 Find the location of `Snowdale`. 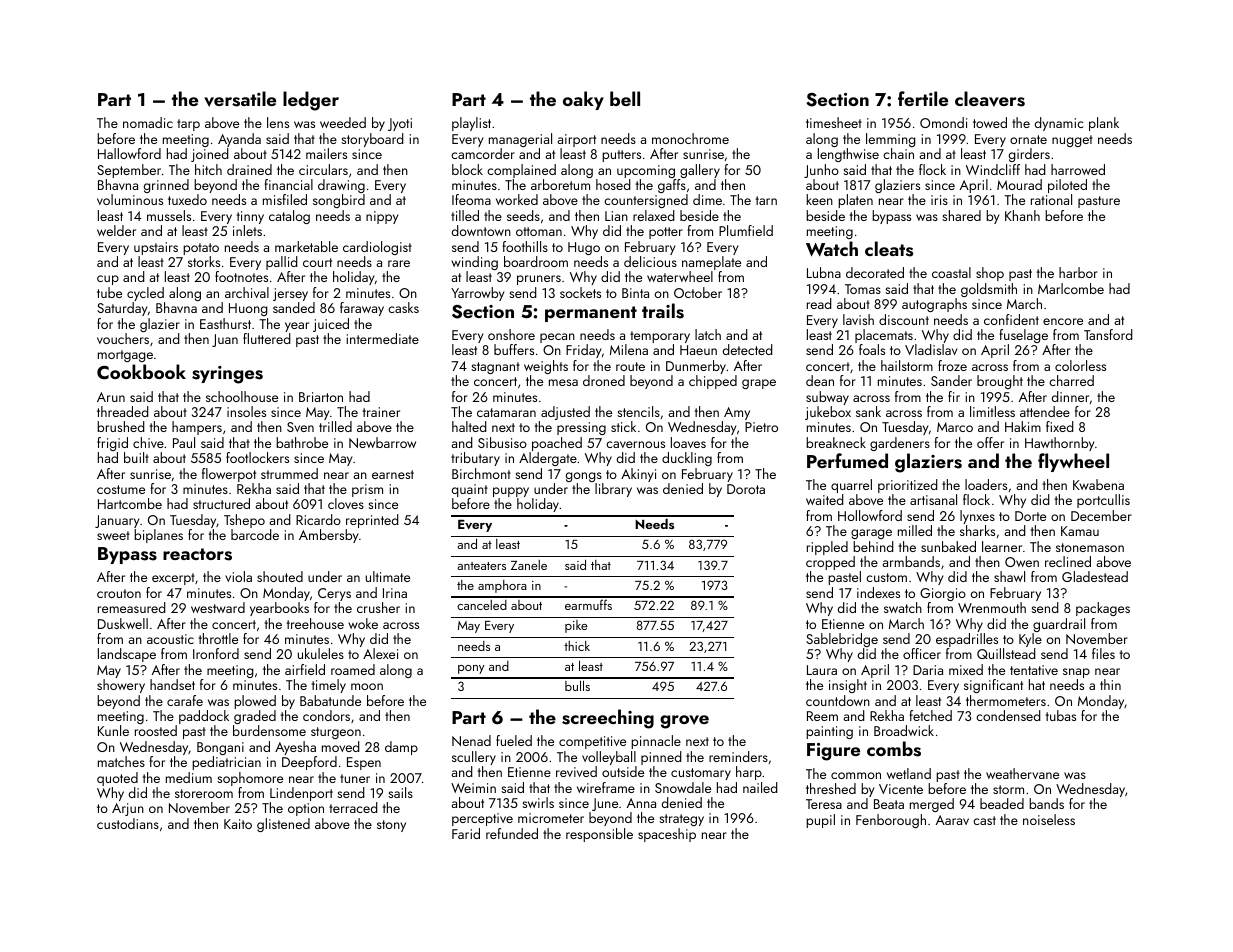

Snowdale is located at coordinates (683, 787).
